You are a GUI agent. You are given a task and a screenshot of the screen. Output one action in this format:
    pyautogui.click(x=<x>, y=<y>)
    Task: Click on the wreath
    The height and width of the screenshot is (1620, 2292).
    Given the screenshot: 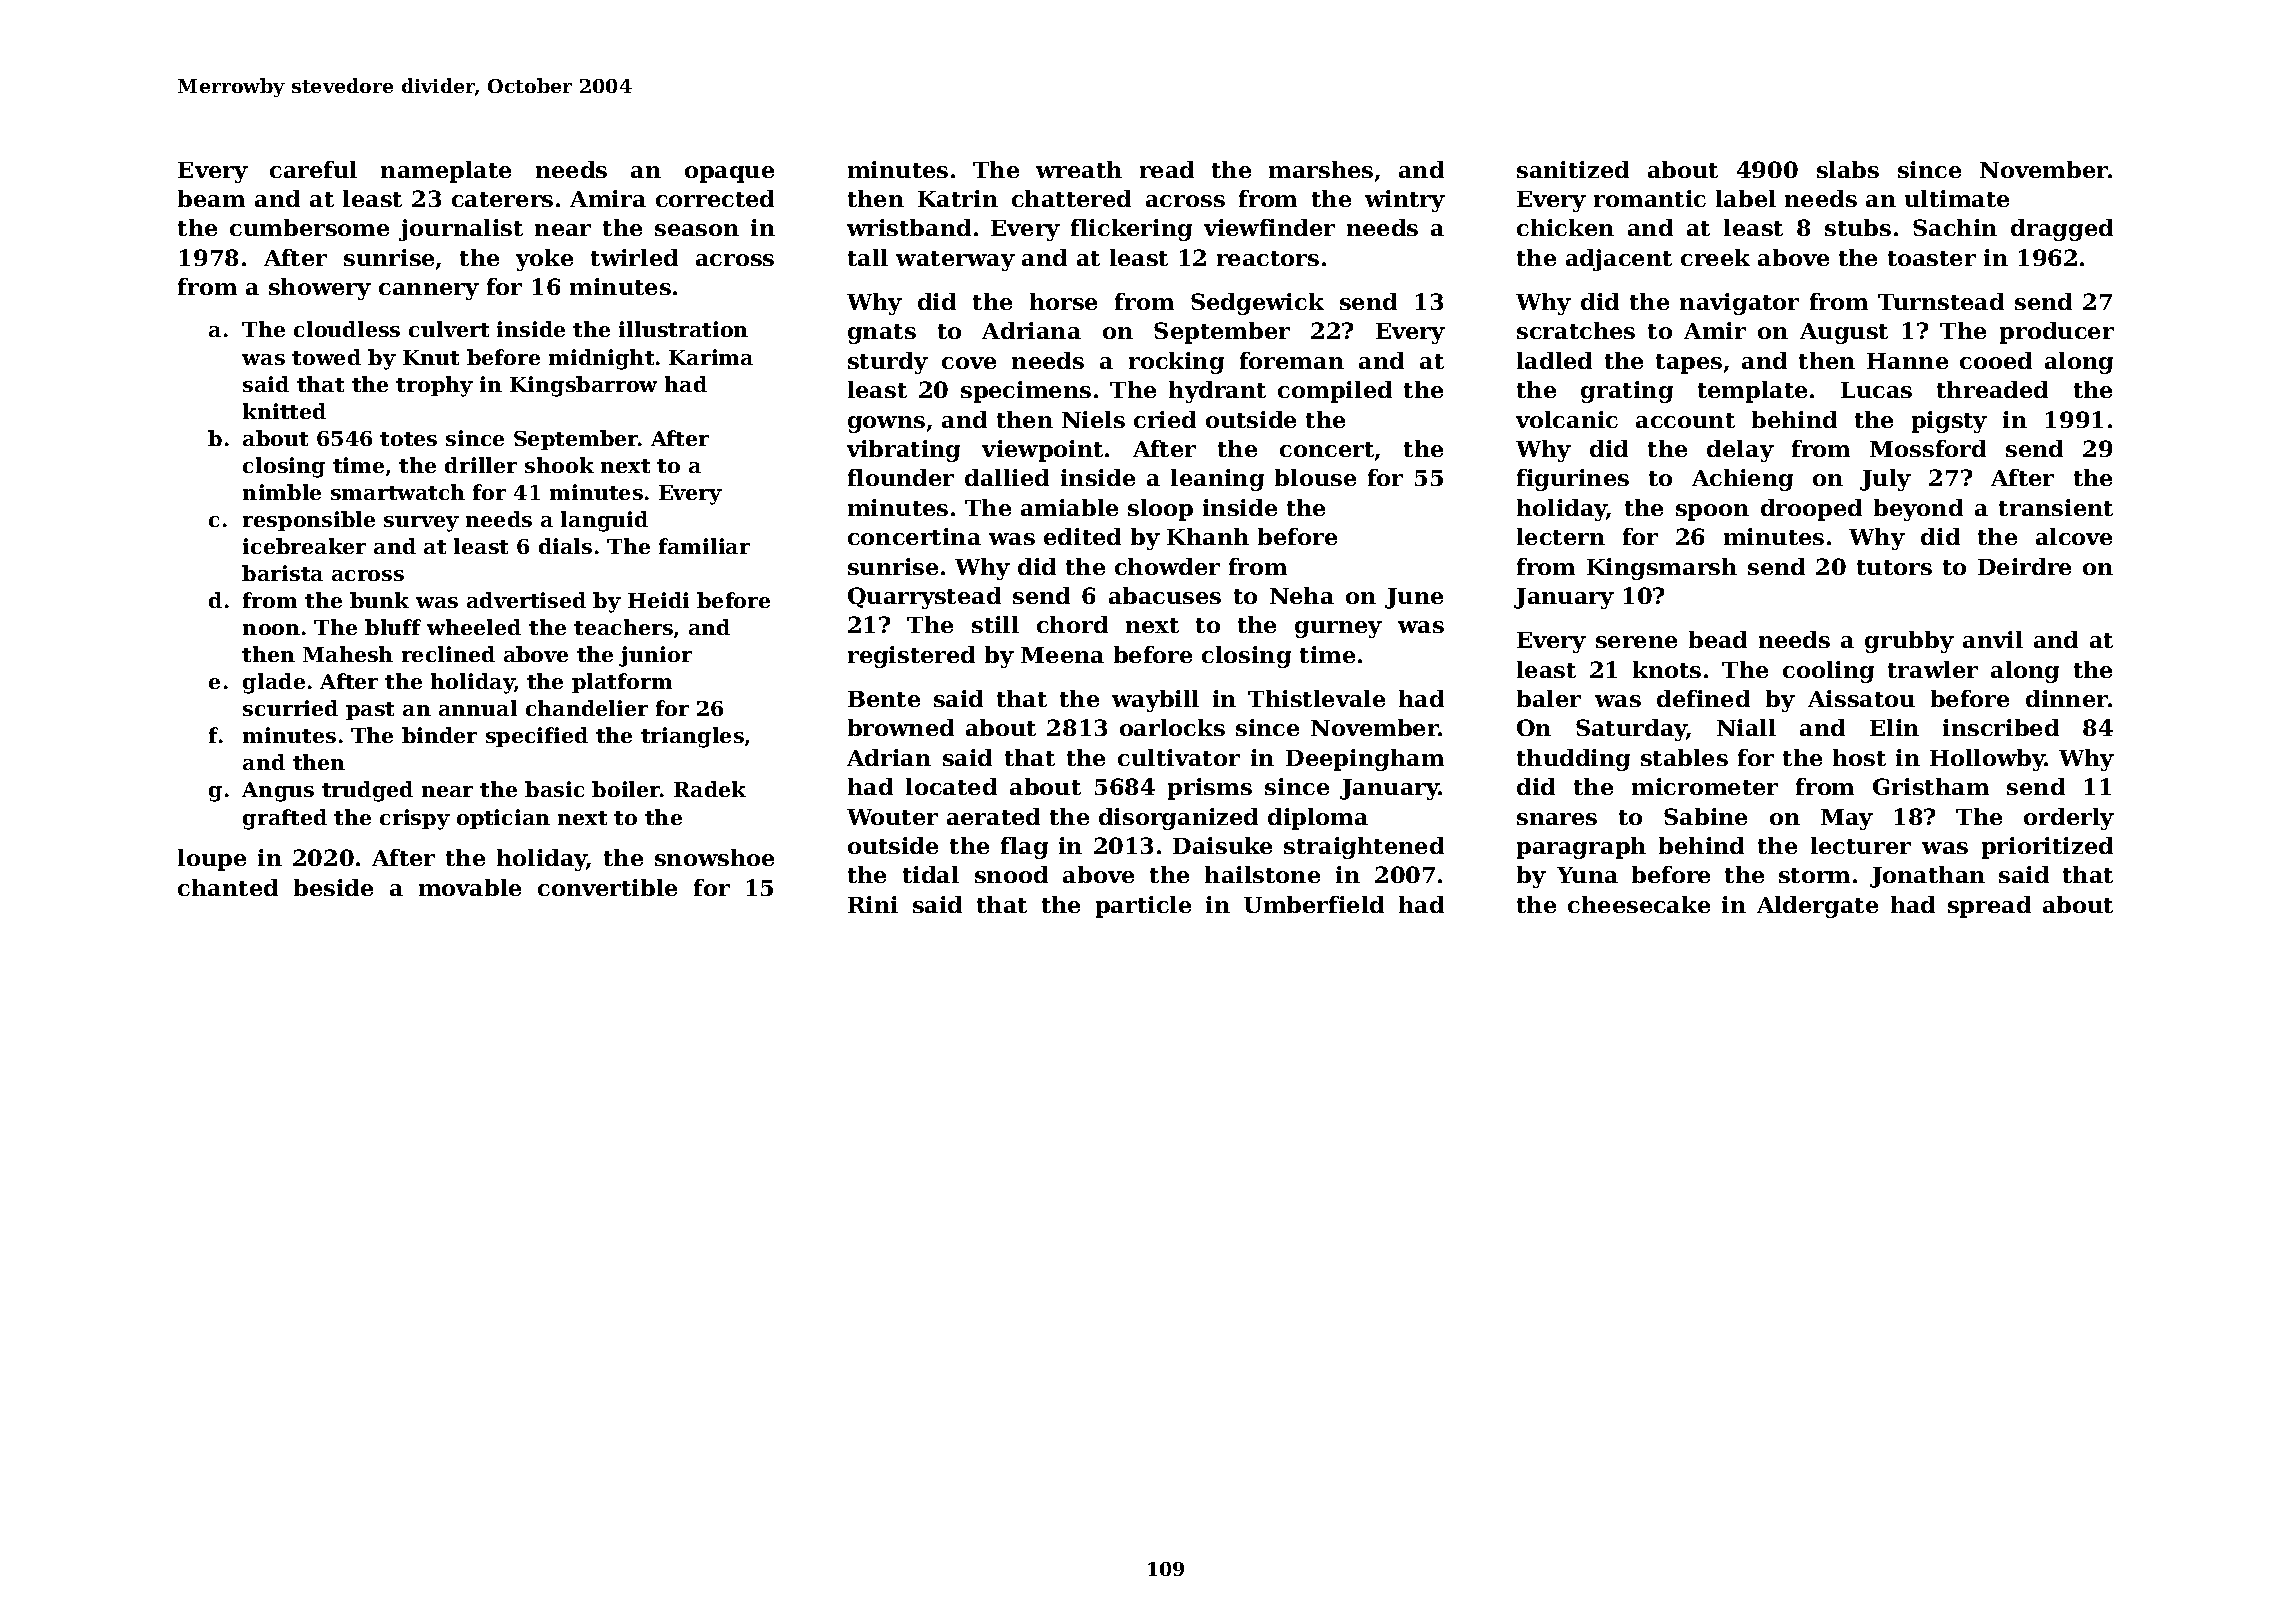 What is the action you would take?
    pyautogui.click(x=1079, y=169)
